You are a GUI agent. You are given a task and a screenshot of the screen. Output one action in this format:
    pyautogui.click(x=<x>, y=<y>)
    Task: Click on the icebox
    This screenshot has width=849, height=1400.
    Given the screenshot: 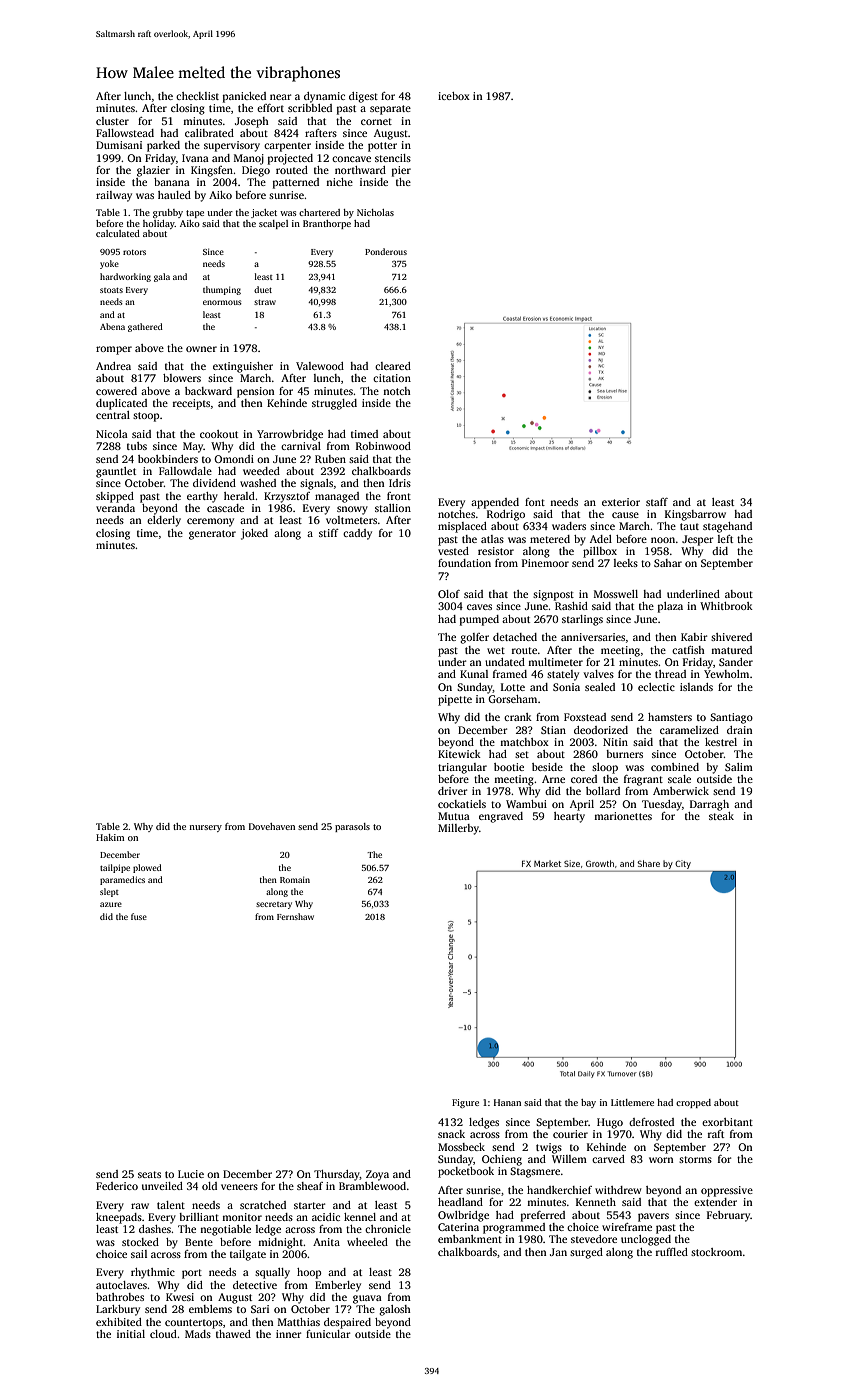 What is the action you would take?
    pyautogui.click(x=454, y=96)
